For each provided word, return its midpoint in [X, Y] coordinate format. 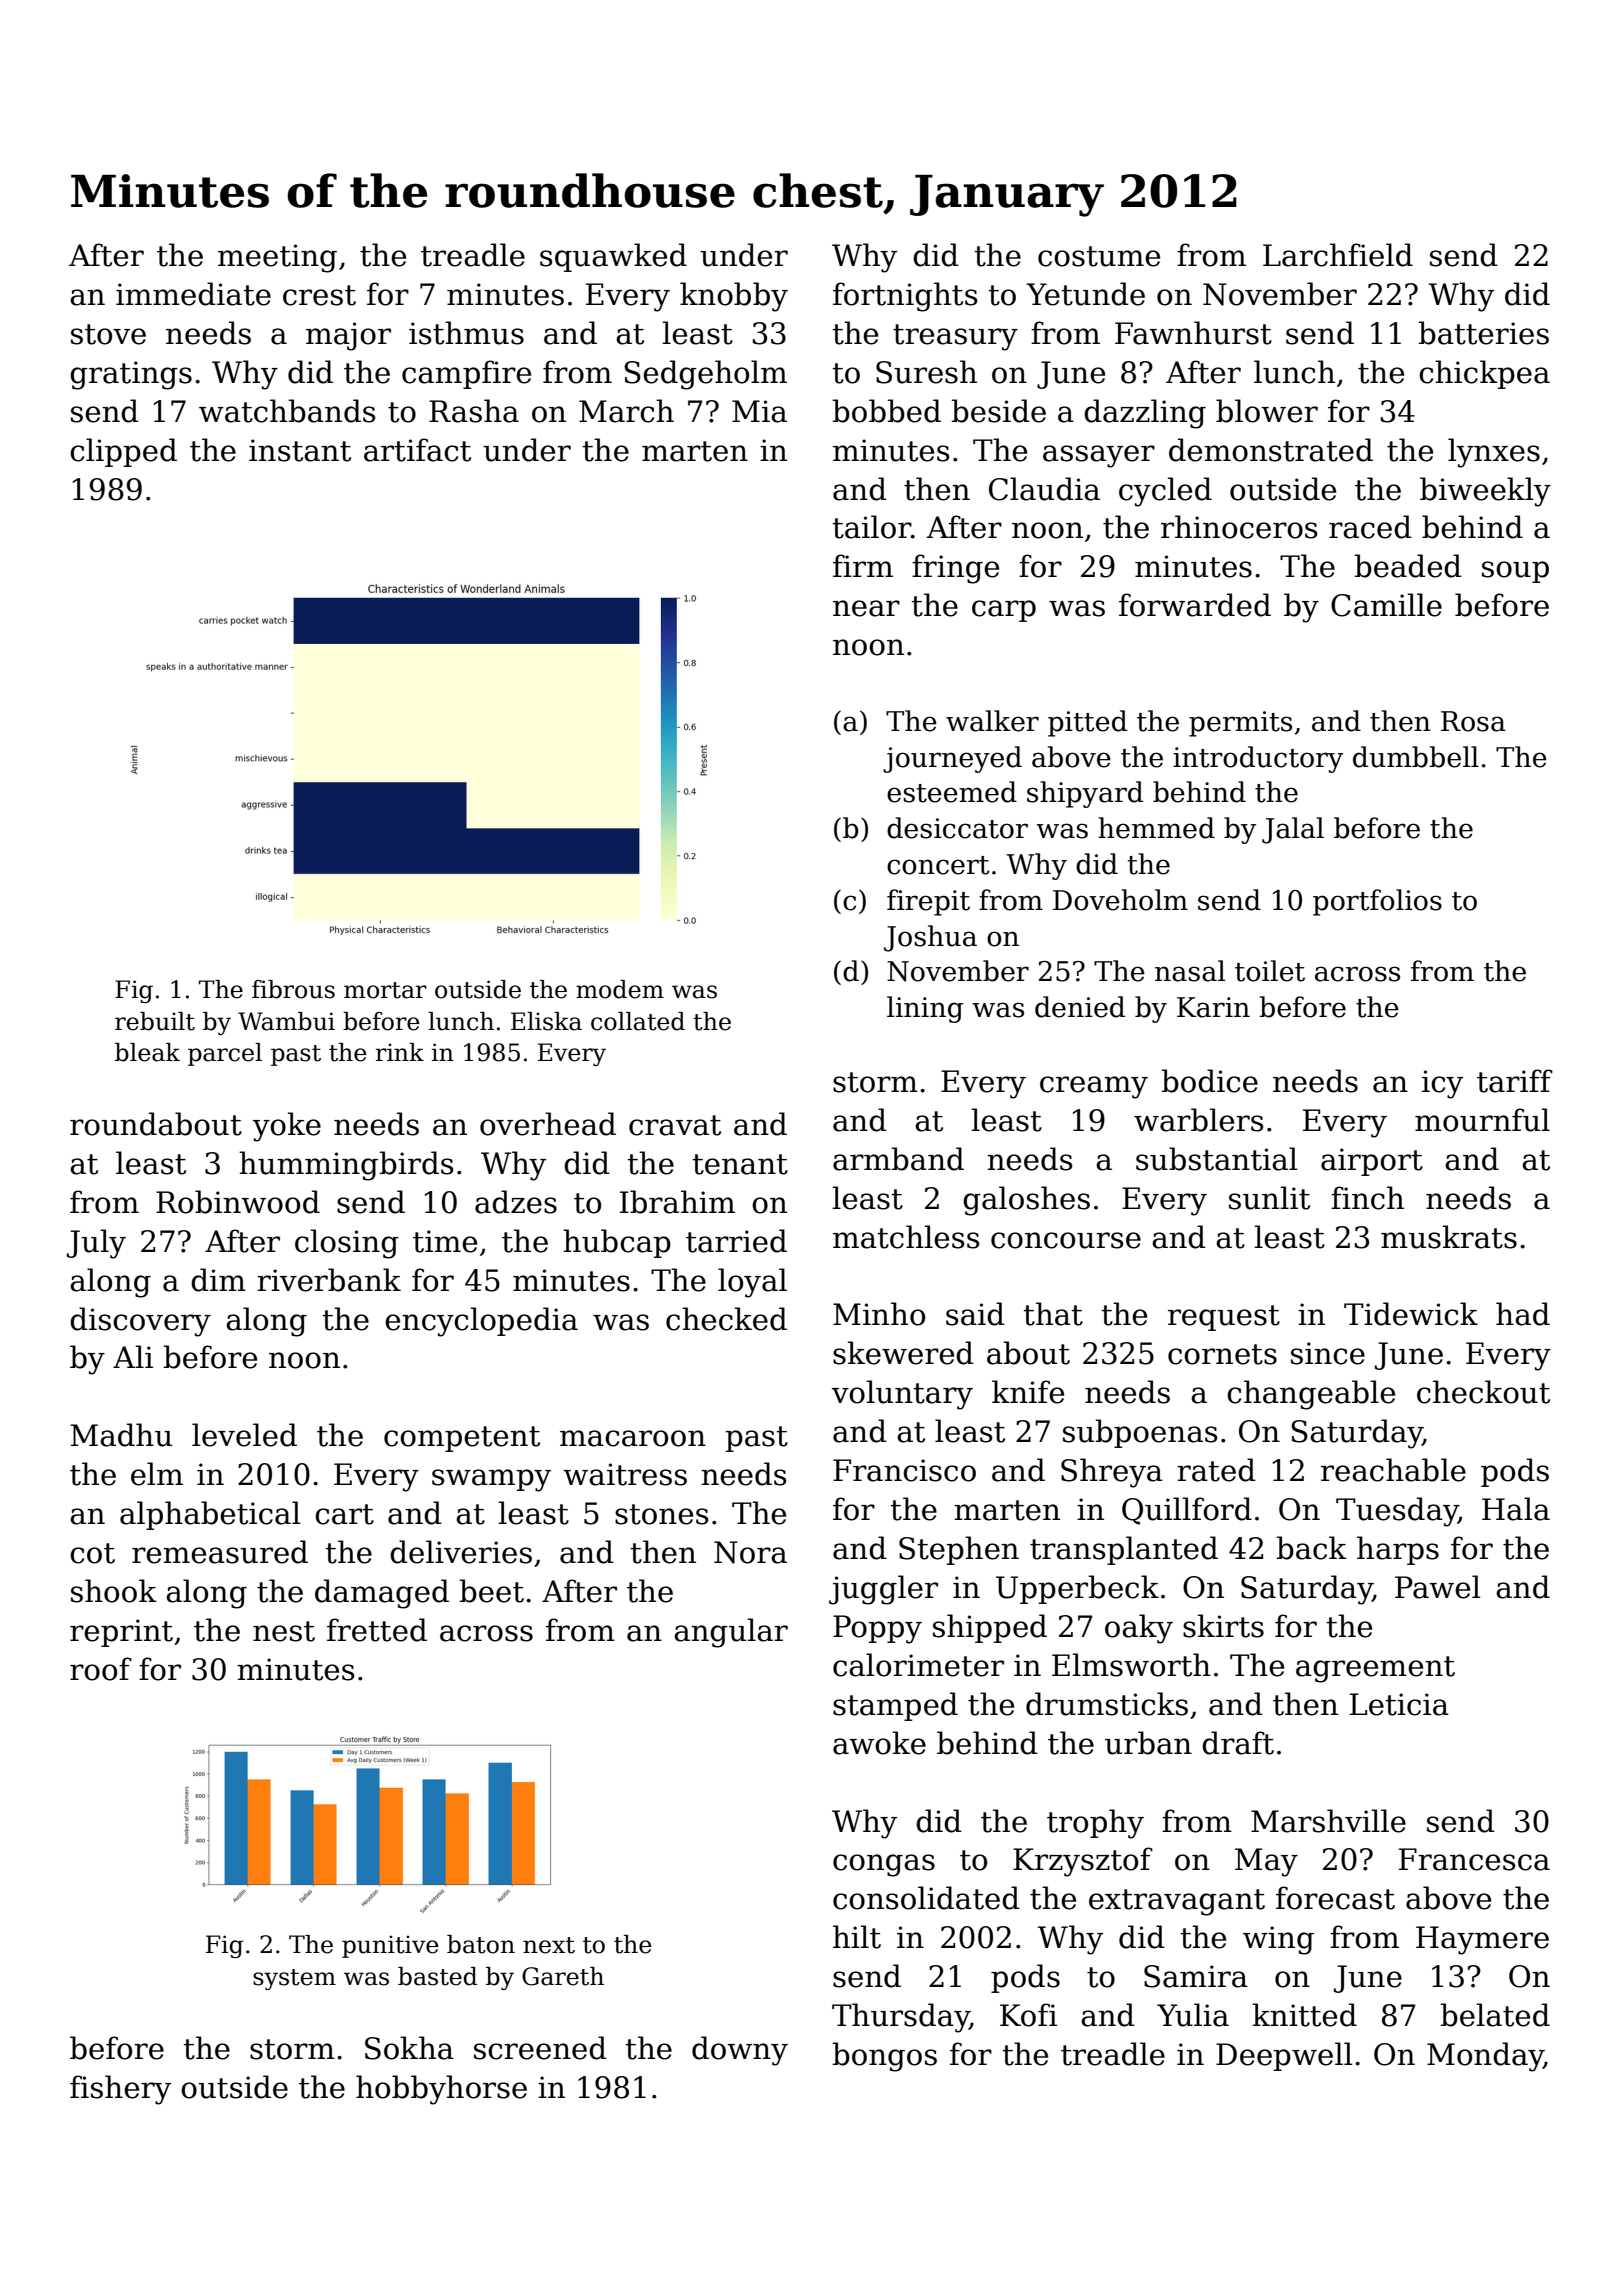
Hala [1516, 1509]
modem [620, 989]
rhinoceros [1239, 527]
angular [731, 1633]
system [294, 1979]
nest [284, 1631]
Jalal [1293, 830]
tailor [871, 527]
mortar [385, 990]
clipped [123, 452]
